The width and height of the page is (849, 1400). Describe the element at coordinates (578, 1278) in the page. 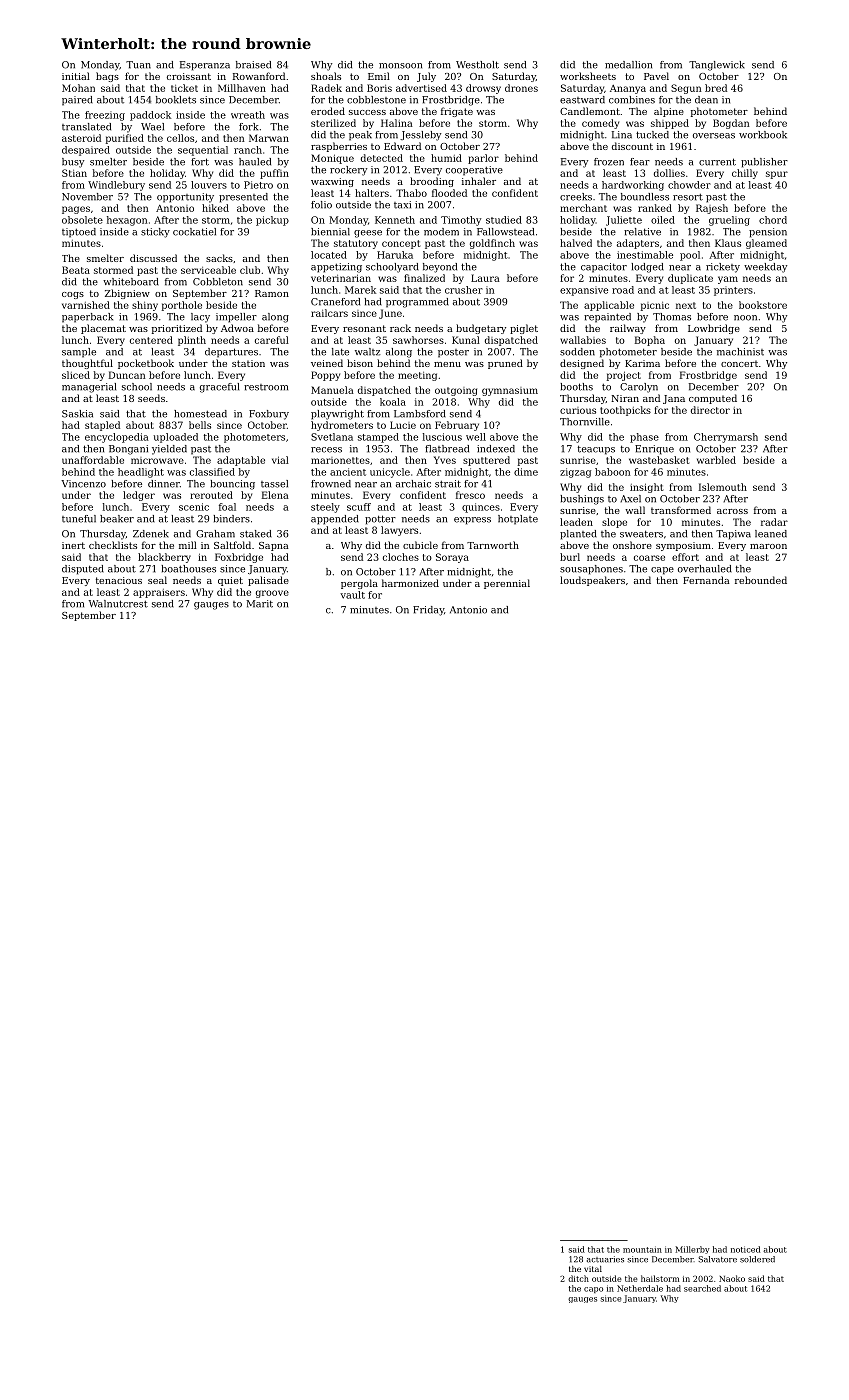

I see `ditch` at that location.
